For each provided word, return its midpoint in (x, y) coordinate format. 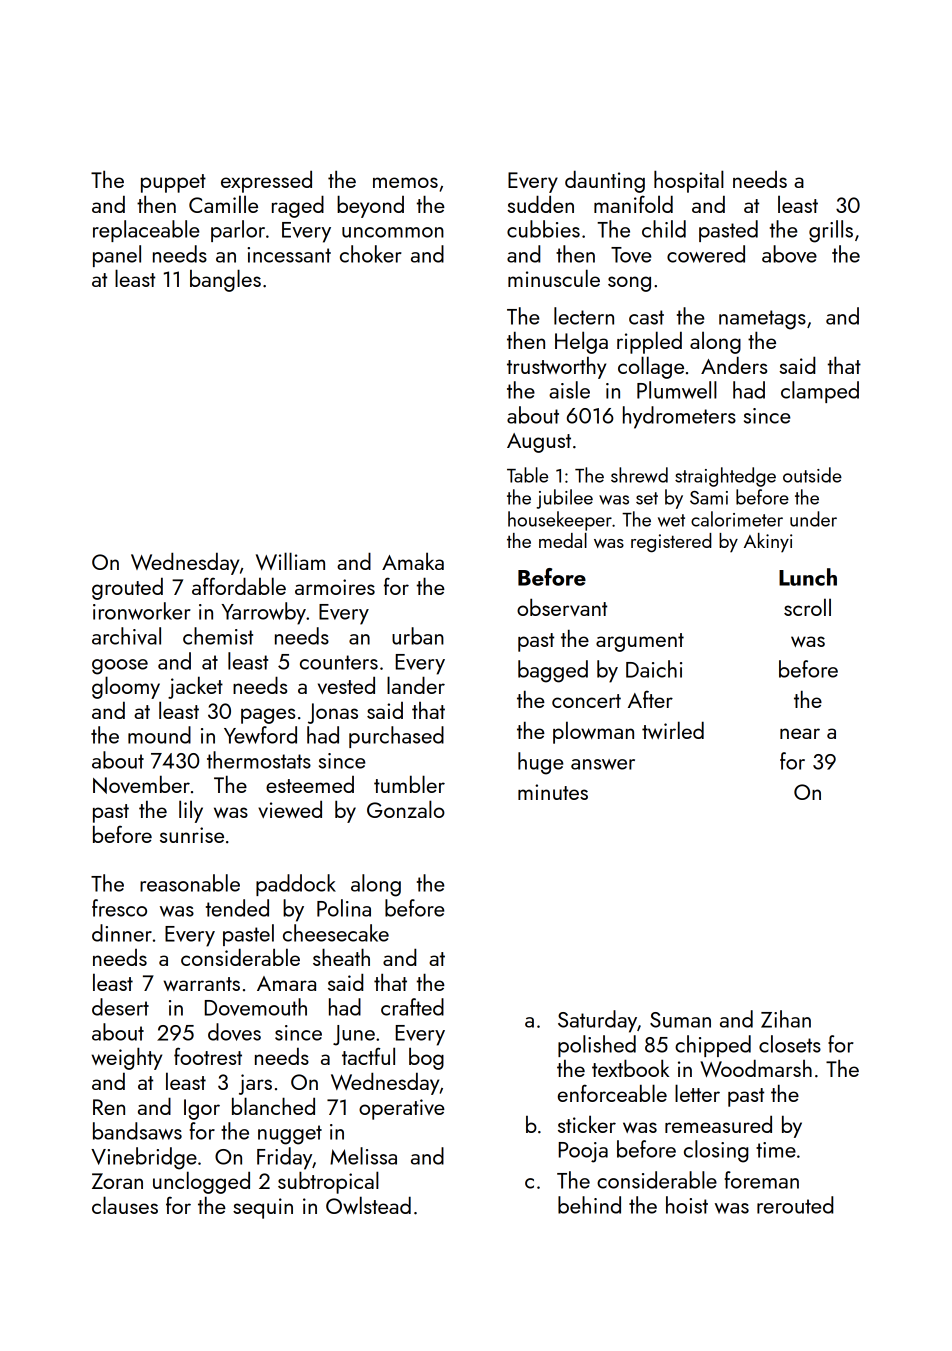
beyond (370, 206)
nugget (290, 1135)
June (354, 1035)
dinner (122, 933)
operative (402, 1109)
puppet (173, 183)
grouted (127, 589)
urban (418, 636)
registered (671, 543)
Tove (631, 255)
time (776, 1150)
